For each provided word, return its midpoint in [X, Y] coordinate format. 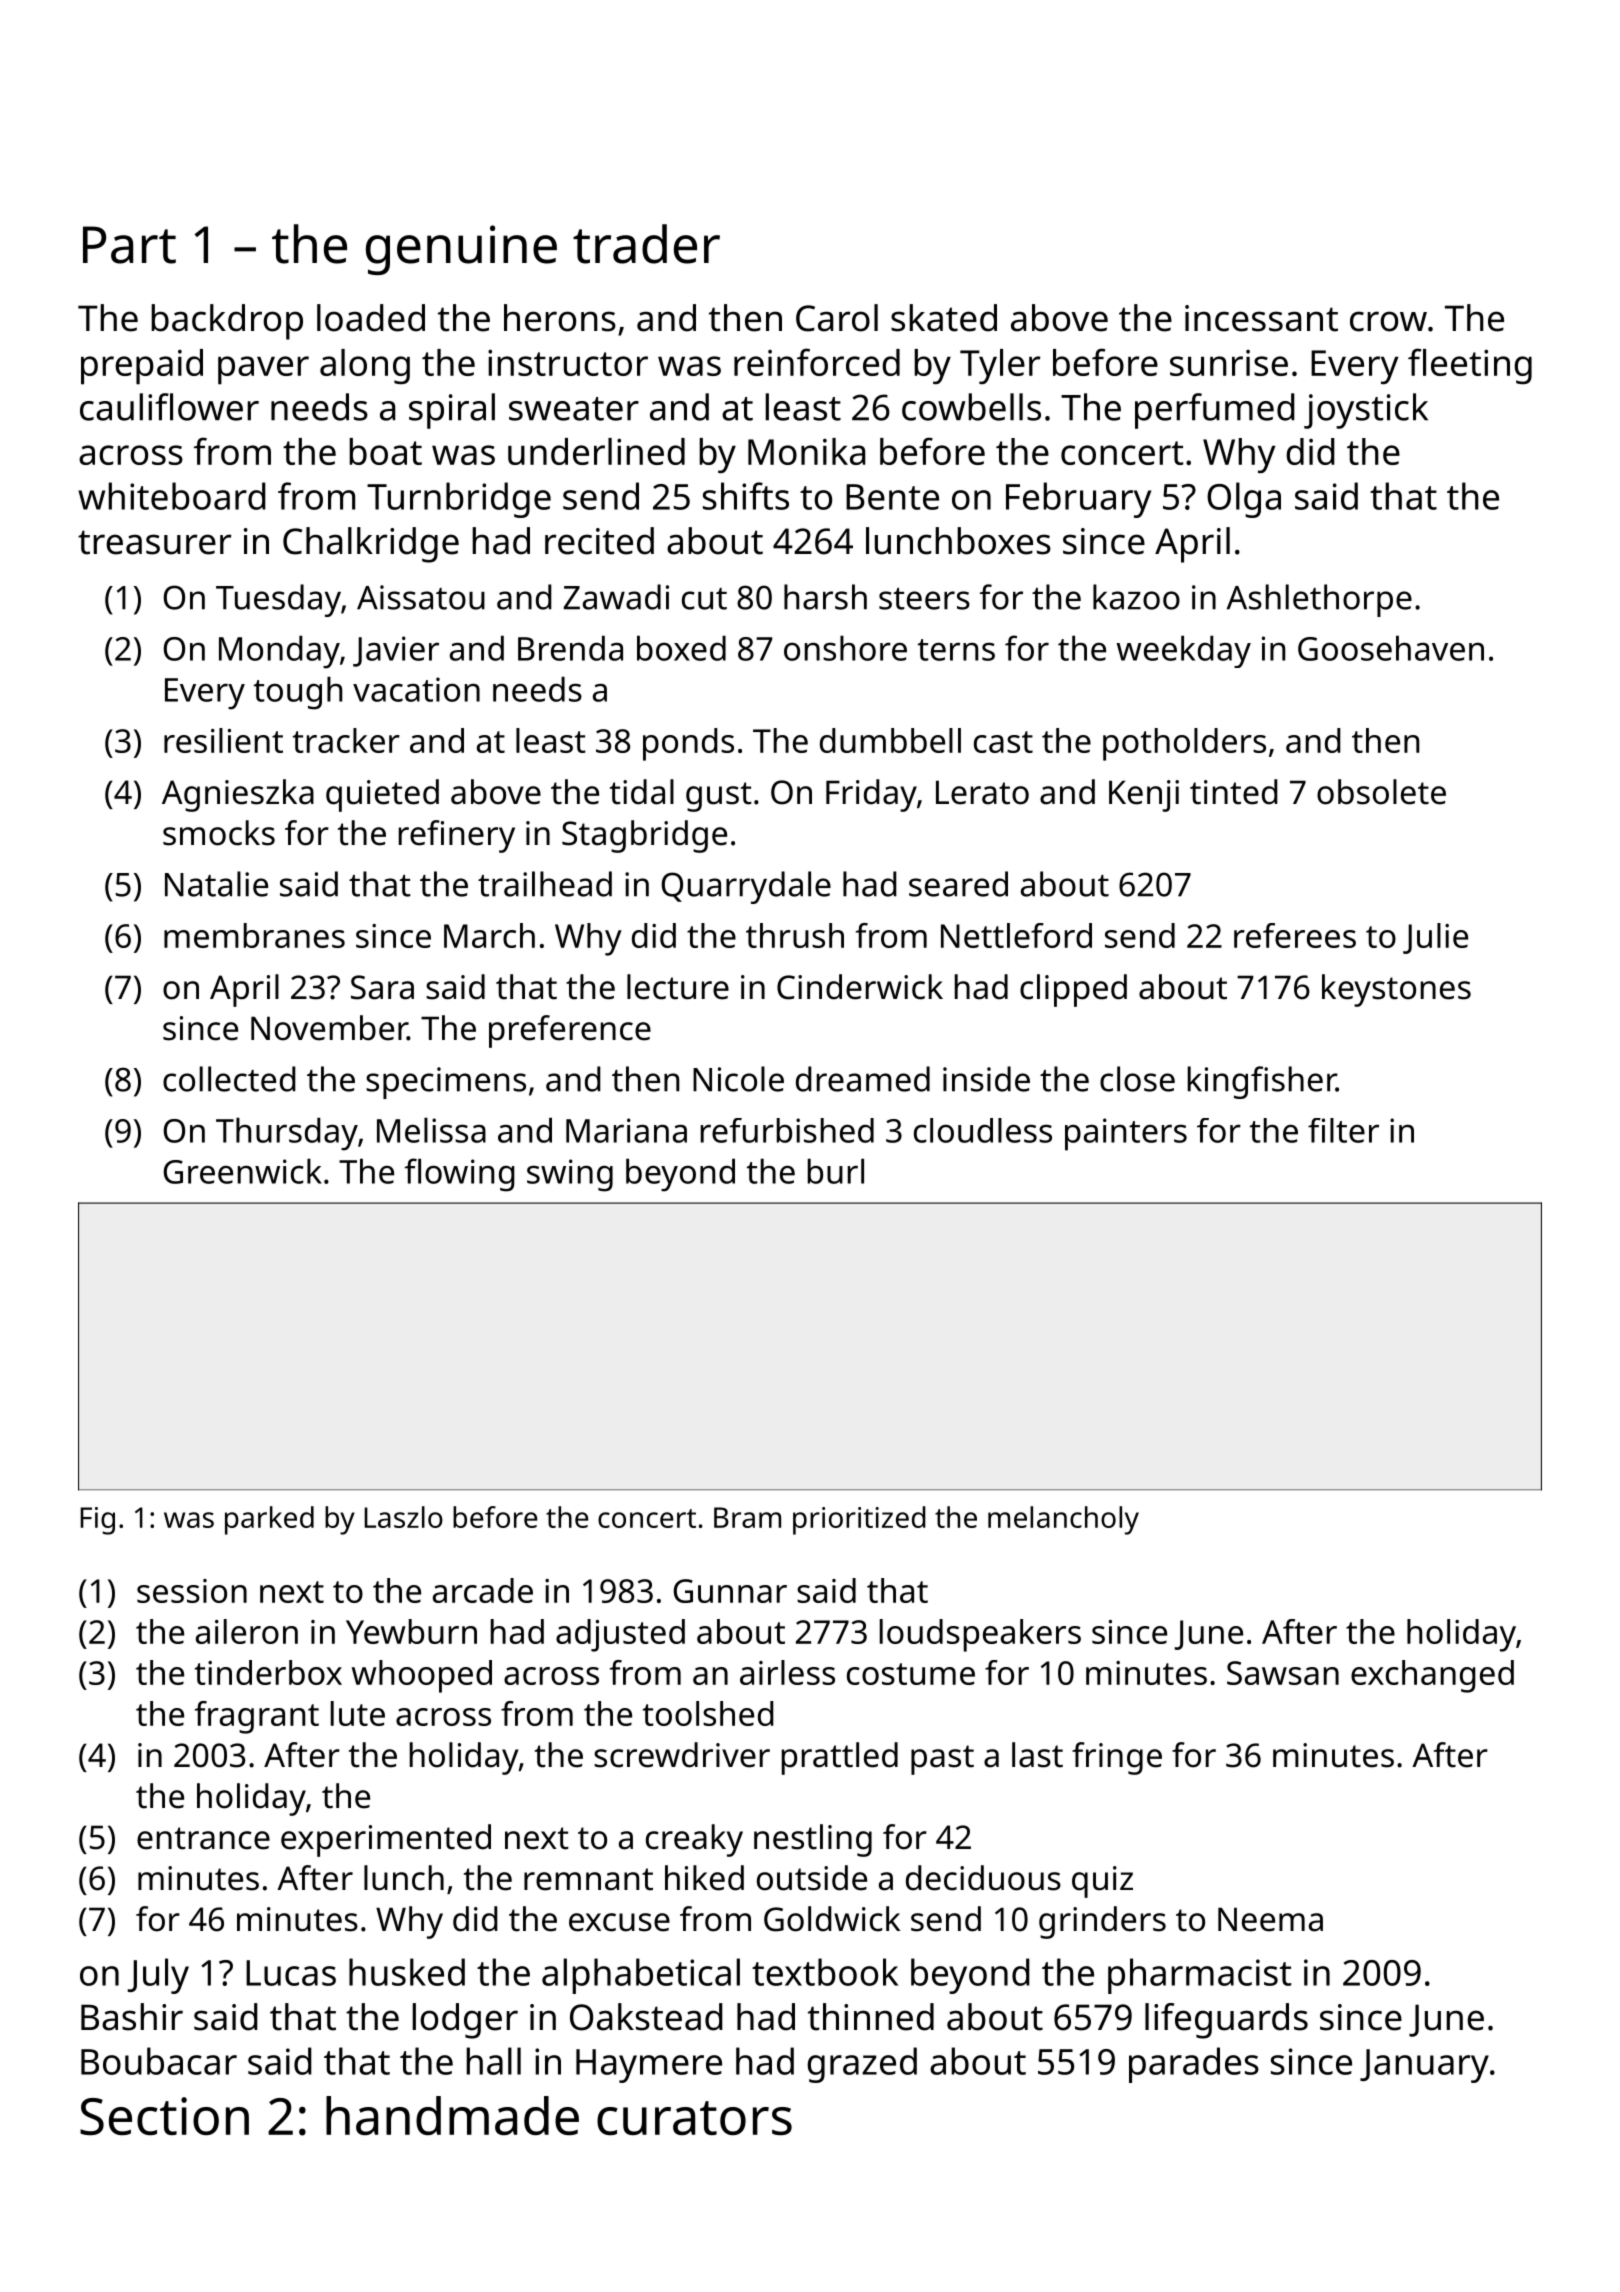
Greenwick [243, 1171]
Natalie [216, 884]
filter [1343, 1130]
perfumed [1215, 411]
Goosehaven [1391, 648]
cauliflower [169, 407]
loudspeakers [980, 1635]
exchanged [1432, 1676]
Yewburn [411, 1631]
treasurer [154, 542]
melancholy [1063, 1520]
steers [924, 599]
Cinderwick [860, 987]
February [1078, 500]
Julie [1435, 938]
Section [164, 2116]
